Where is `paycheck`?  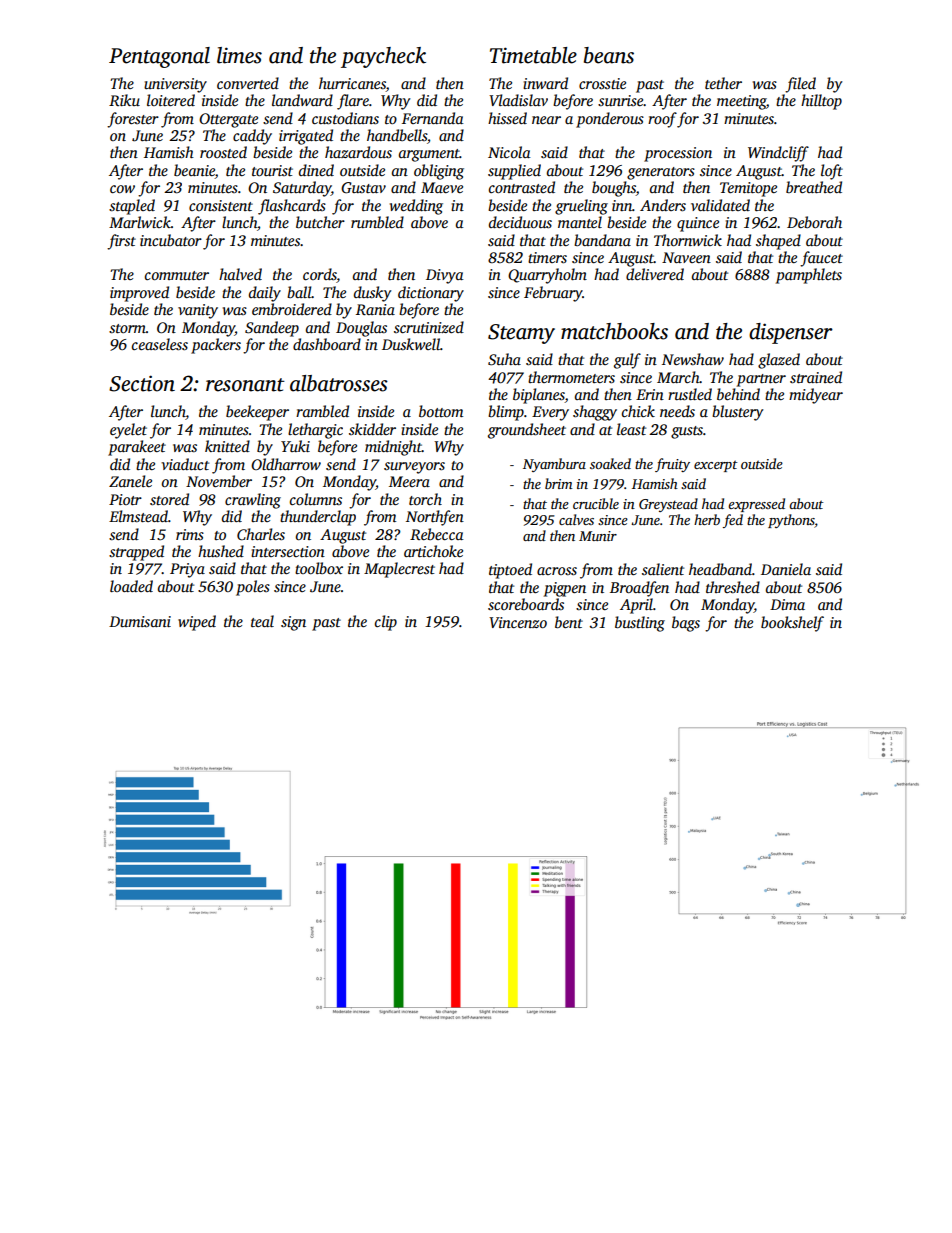 paycheck is located at coordinates (383, 57).
